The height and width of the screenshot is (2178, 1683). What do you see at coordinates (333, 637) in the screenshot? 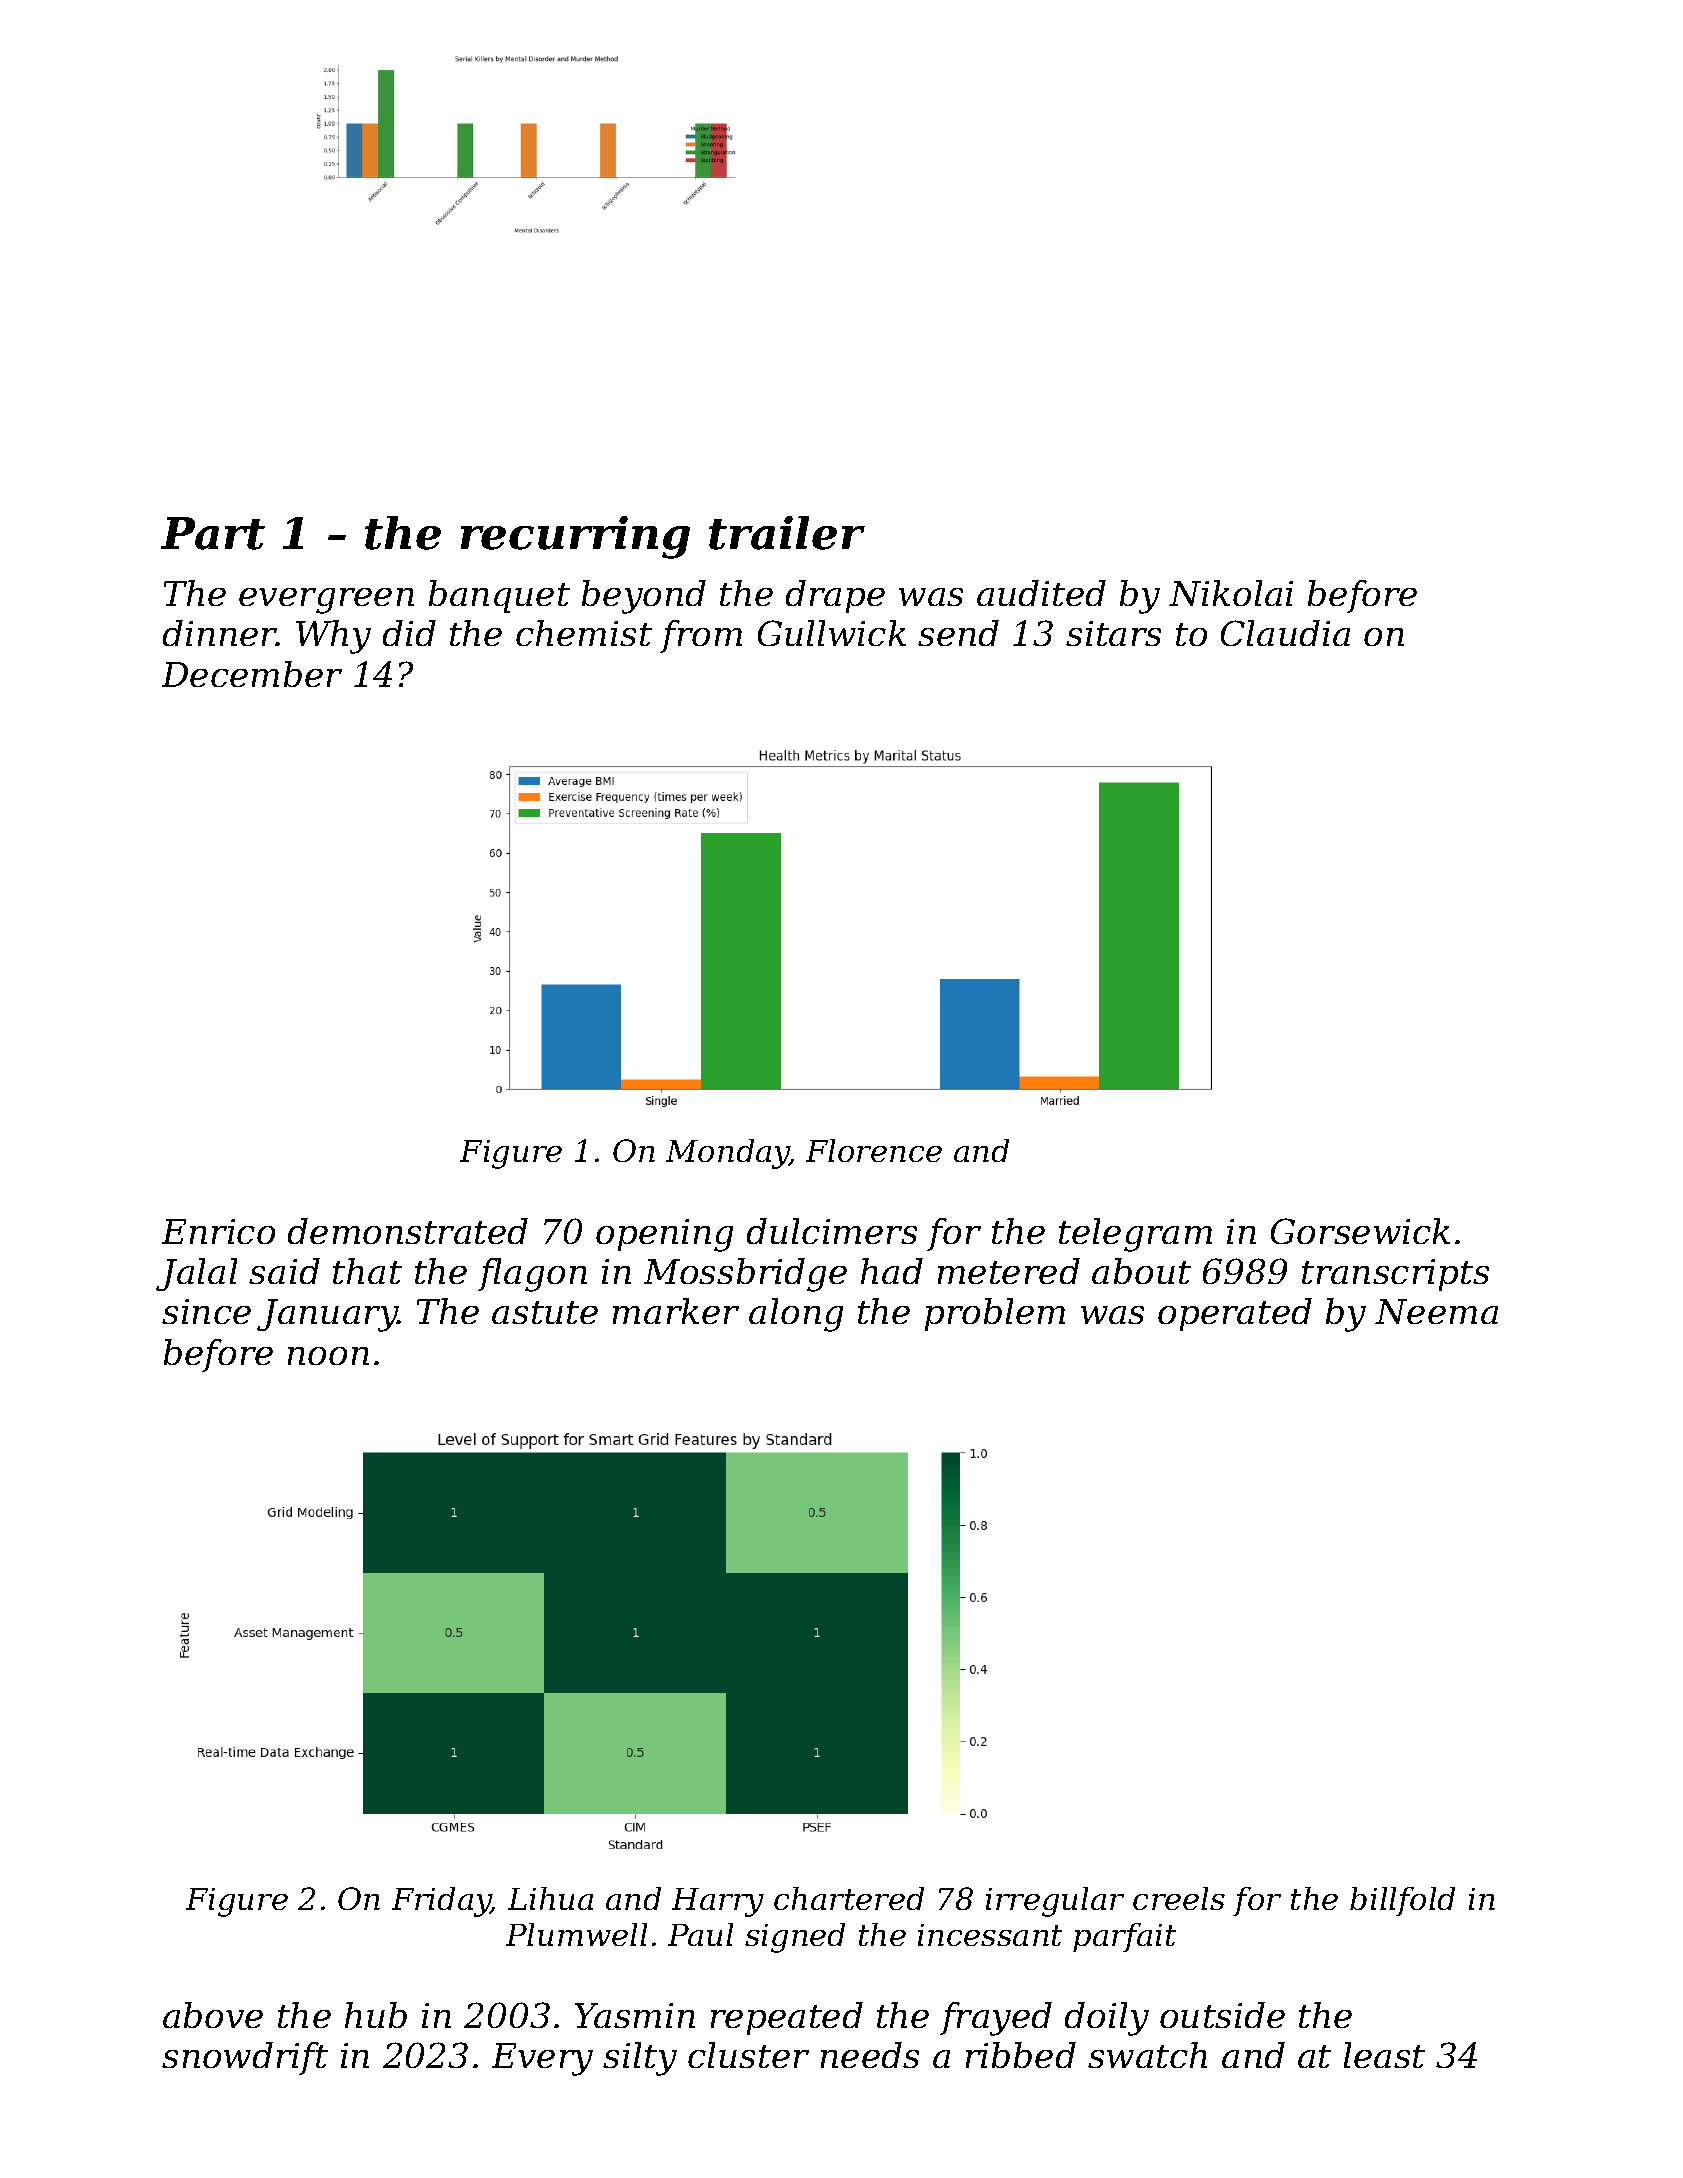
I see `Why` at bounding box center [333, 637].
